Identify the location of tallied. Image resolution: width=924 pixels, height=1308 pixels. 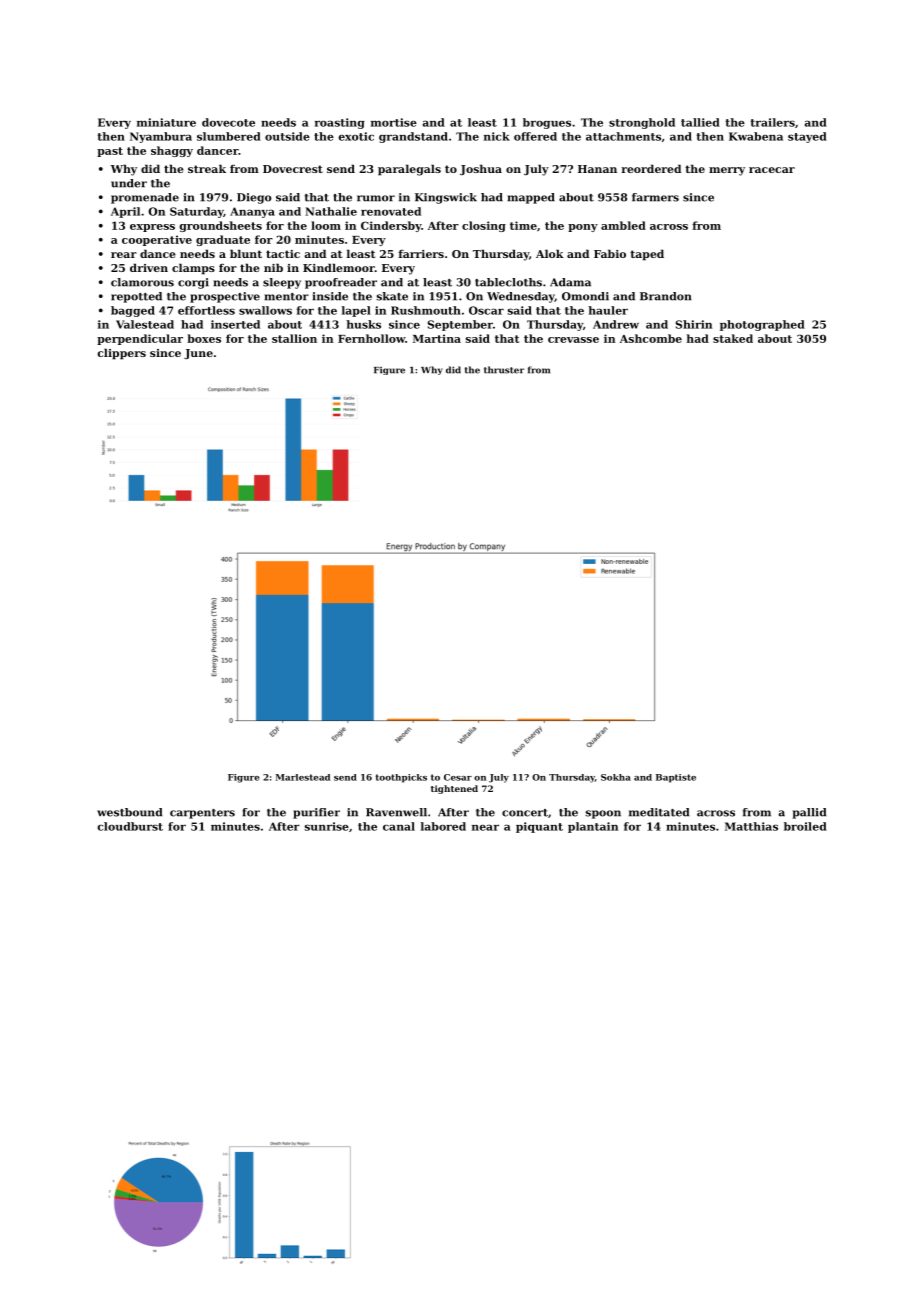
(700, 122).
